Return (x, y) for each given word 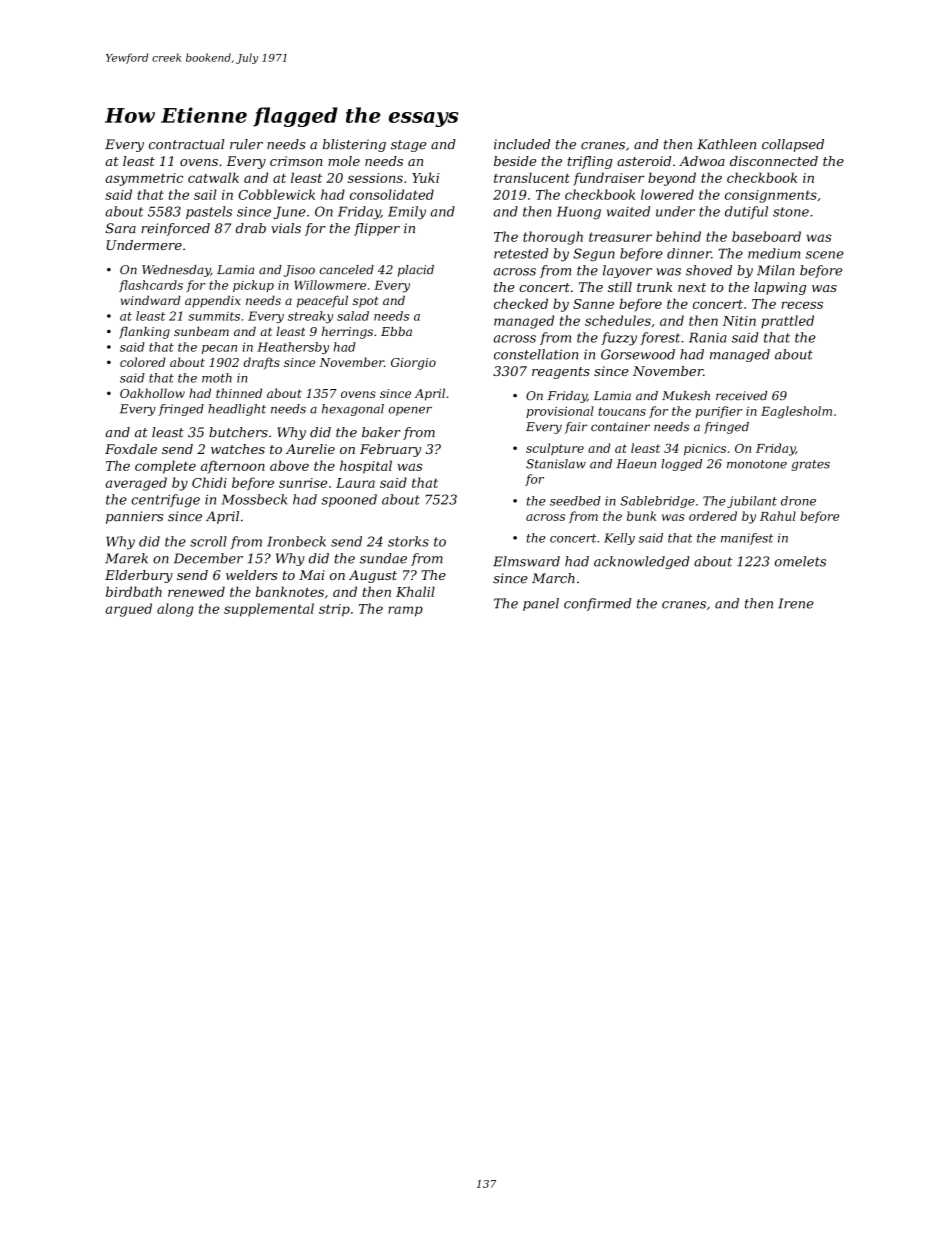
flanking (144, 332)
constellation (536, 354)
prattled (787, 322)
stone (791, 212)
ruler (246, 144)
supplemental (269, 610)
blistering (354, 145)
